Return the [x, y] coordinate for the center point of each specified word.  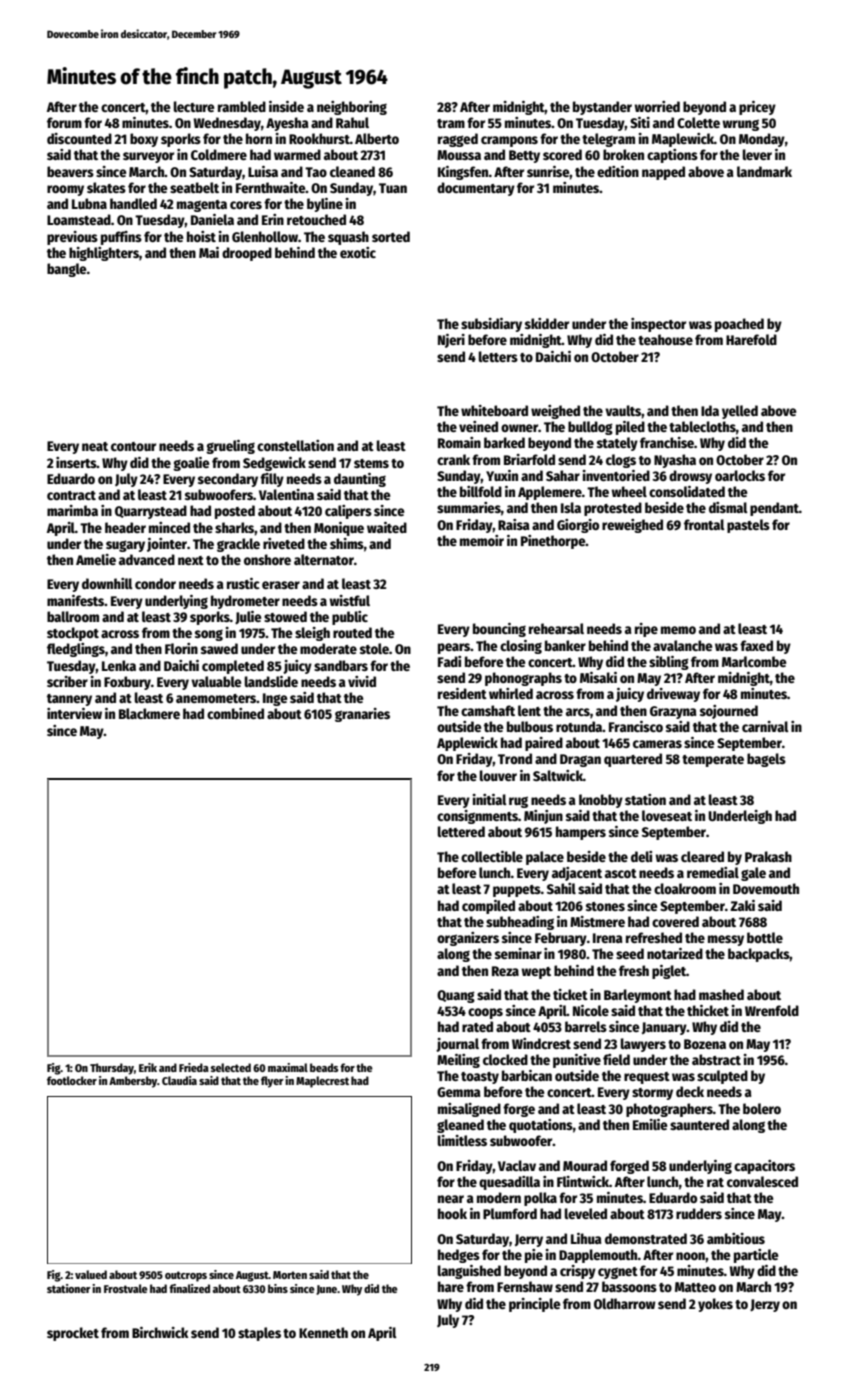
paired [544, 744]
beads [324, 1067]
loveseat [667, 815]
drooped [247, 254]
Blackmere [149, 713]
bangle [66, 270]
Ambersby [133, 1082]
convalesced [762, 1181]
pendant [774, 509]
